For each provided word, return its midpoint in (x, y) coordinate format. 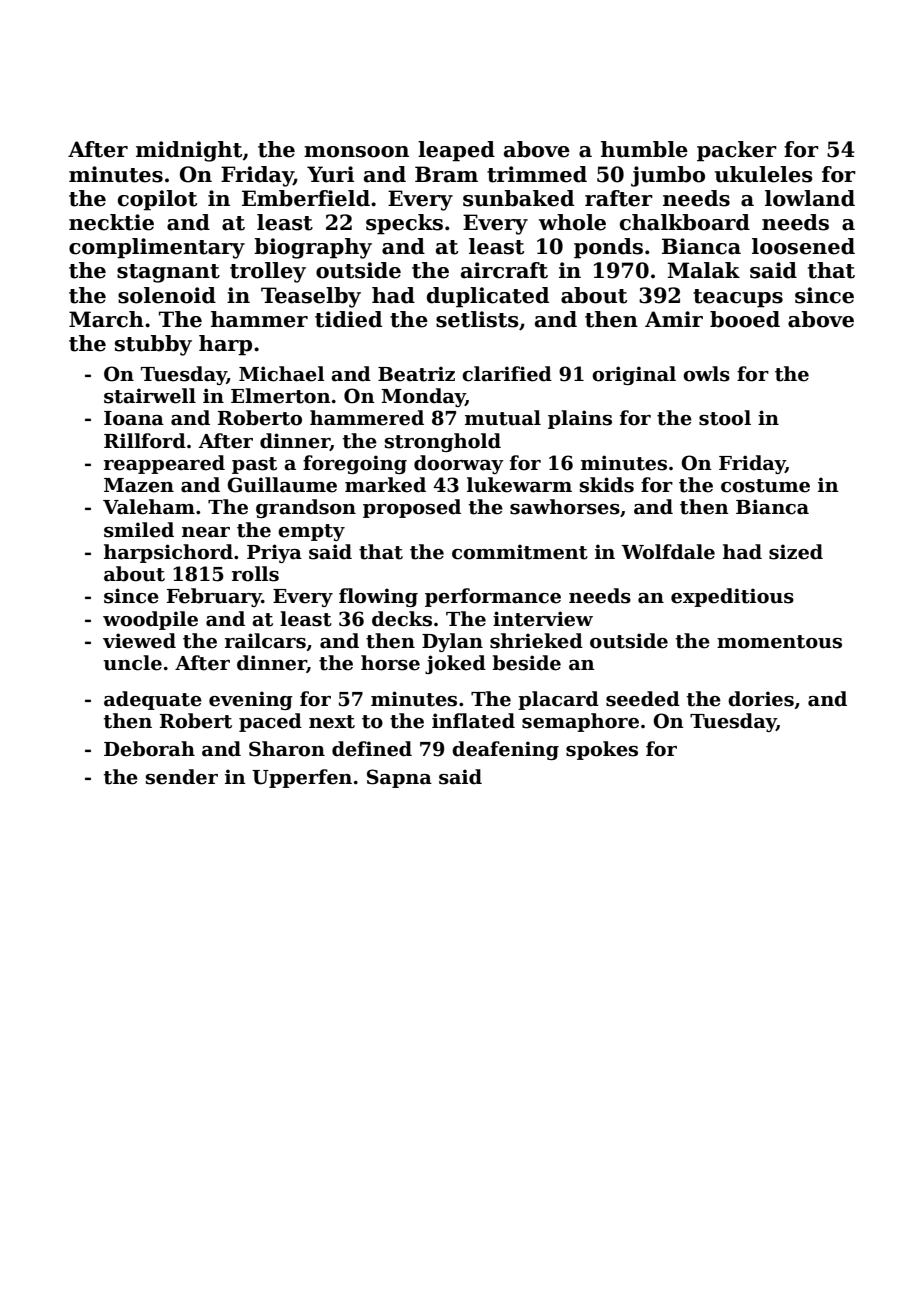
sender (182, 777)
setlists (477, 319)
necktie (111, 222)
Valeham (149, 507)
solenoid (167, 295)
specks (404, 224)
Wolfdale (668, 552)
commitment (520, 552)
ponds (608, 248)
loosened (803, 246)
